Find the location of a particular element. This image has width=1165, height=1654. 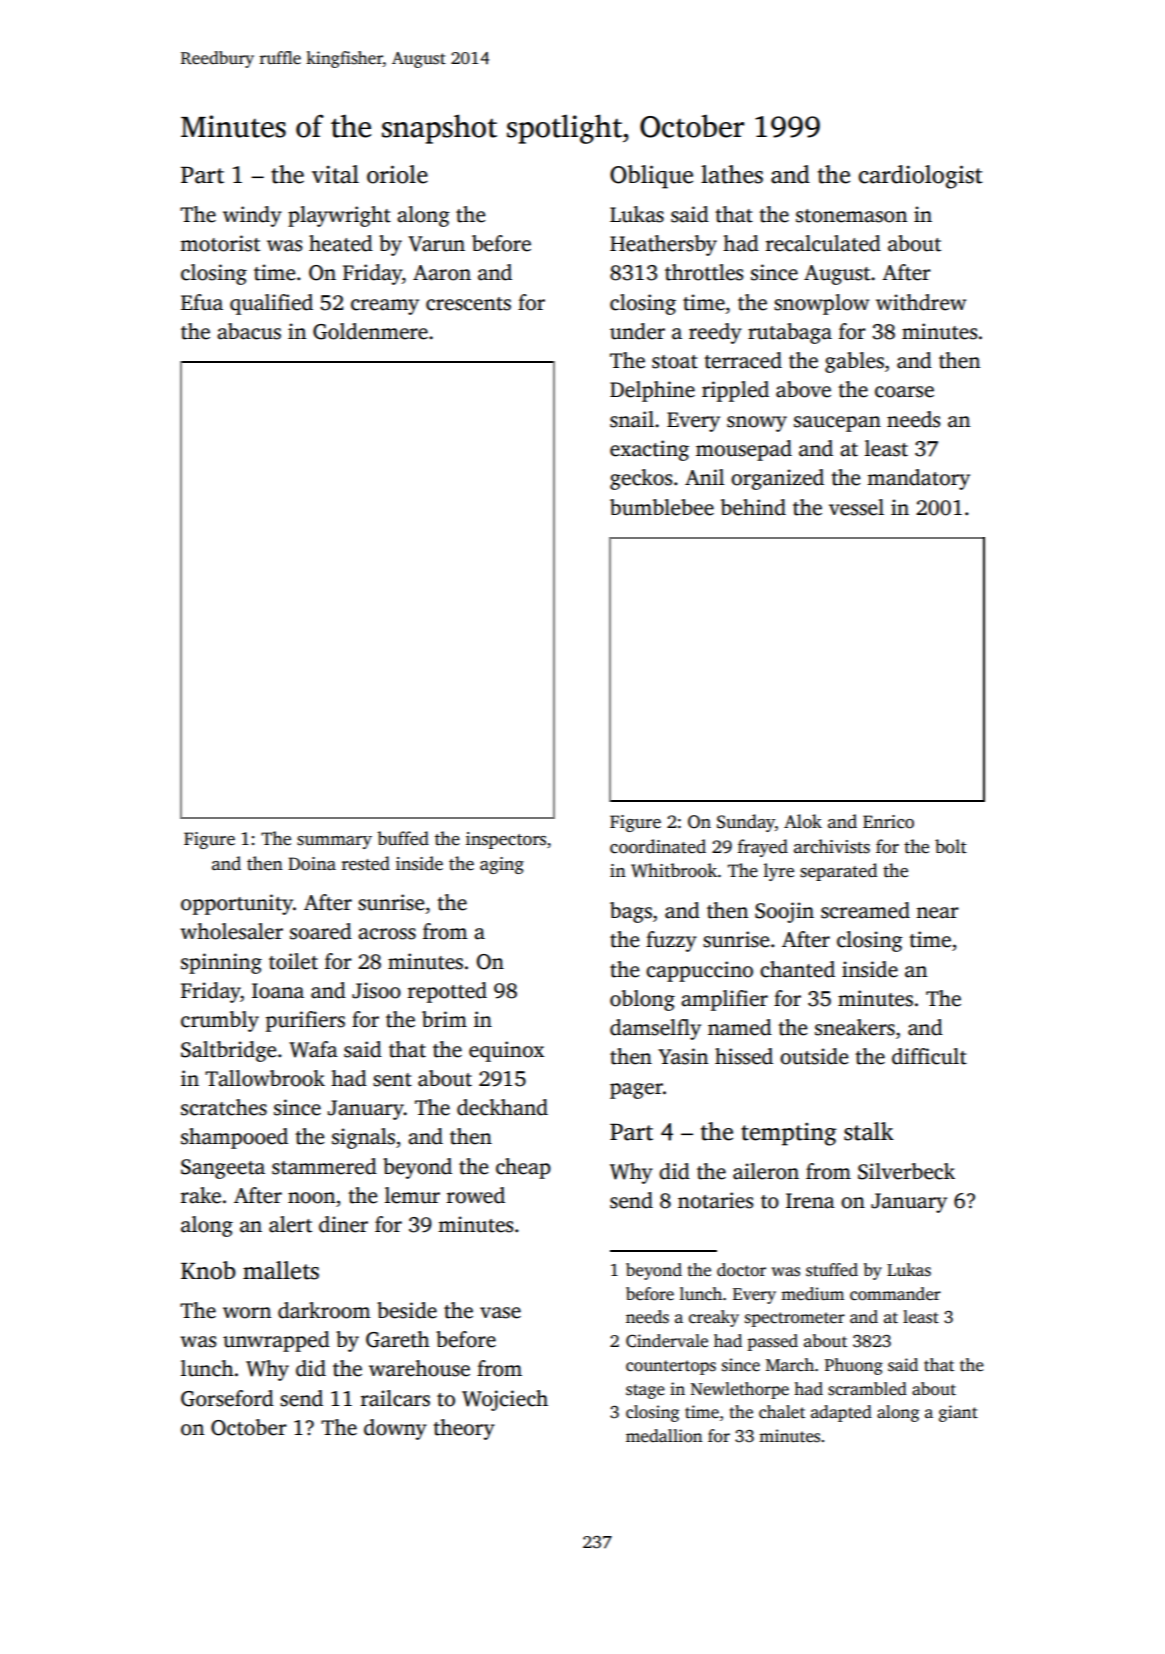

soared is located at coordinates (321, 931).
